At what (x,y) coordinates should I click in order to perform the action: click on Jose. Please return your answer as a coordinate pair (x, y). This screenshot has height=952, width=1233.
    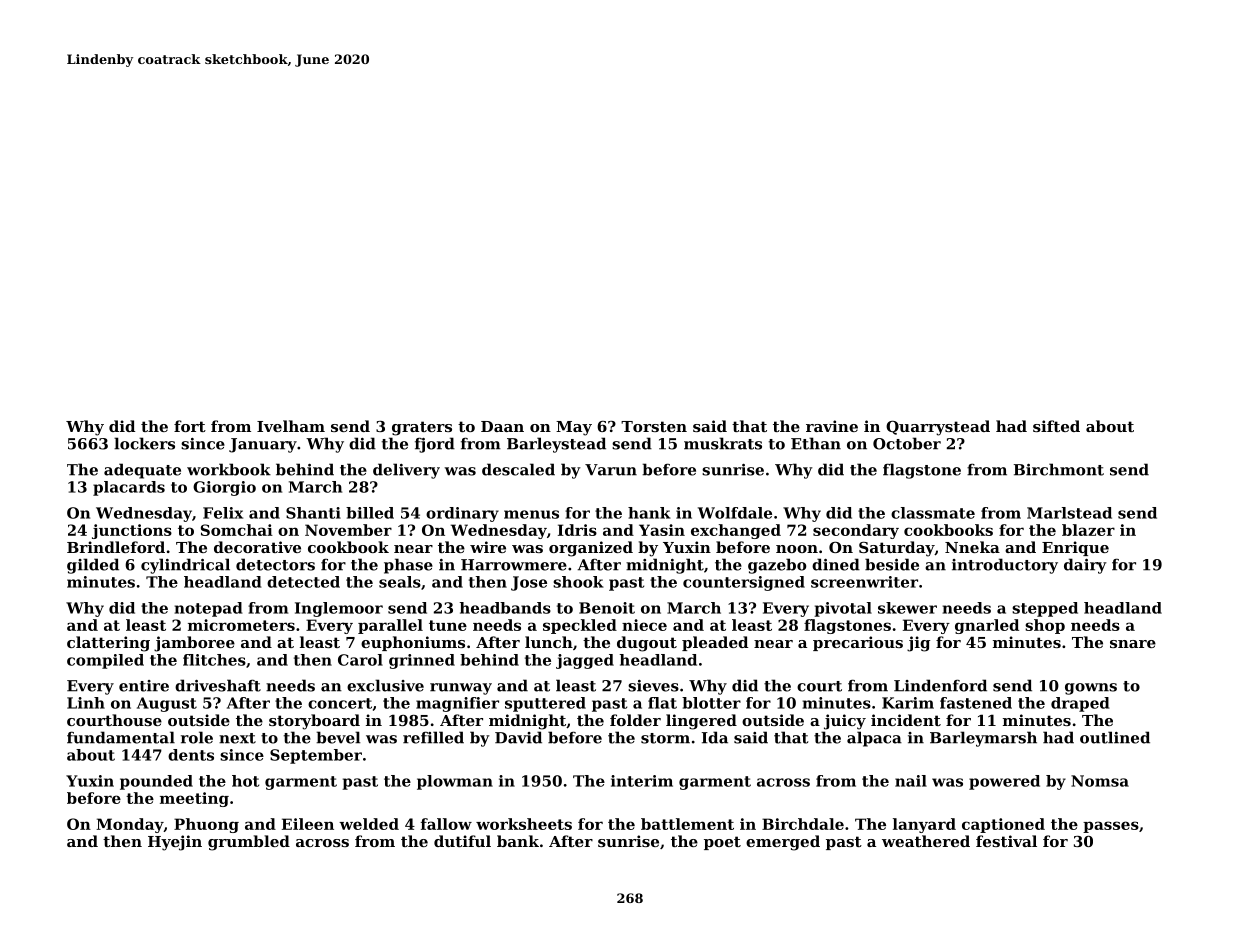
    Looking at the image, I should click on (529, 583).
